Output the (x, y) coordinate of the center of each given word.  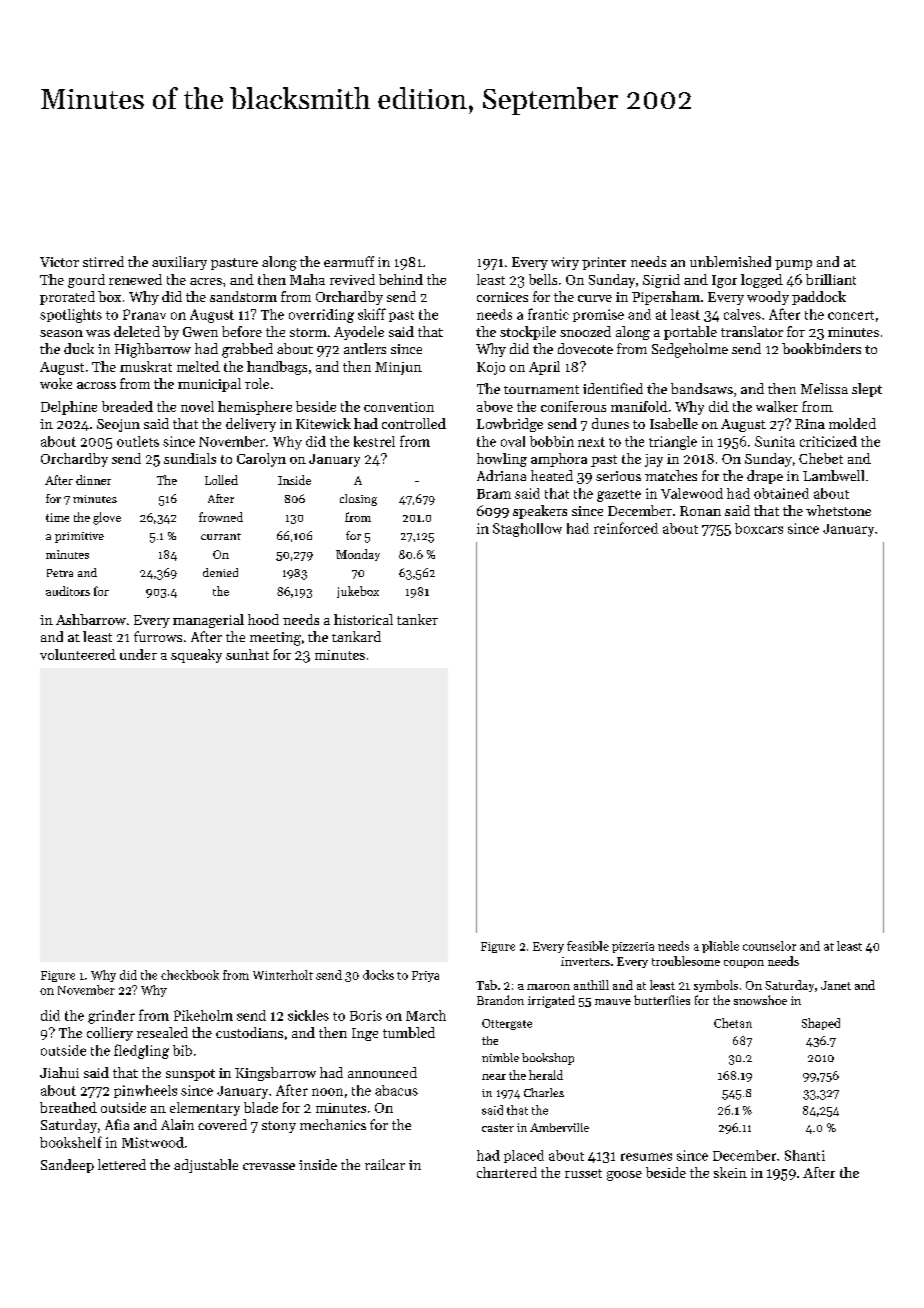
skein (730, 1172)
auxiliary (179, 263)
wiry (565, 263)
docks (378, 975)
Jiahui (59, 1072)
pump (793, 265)
